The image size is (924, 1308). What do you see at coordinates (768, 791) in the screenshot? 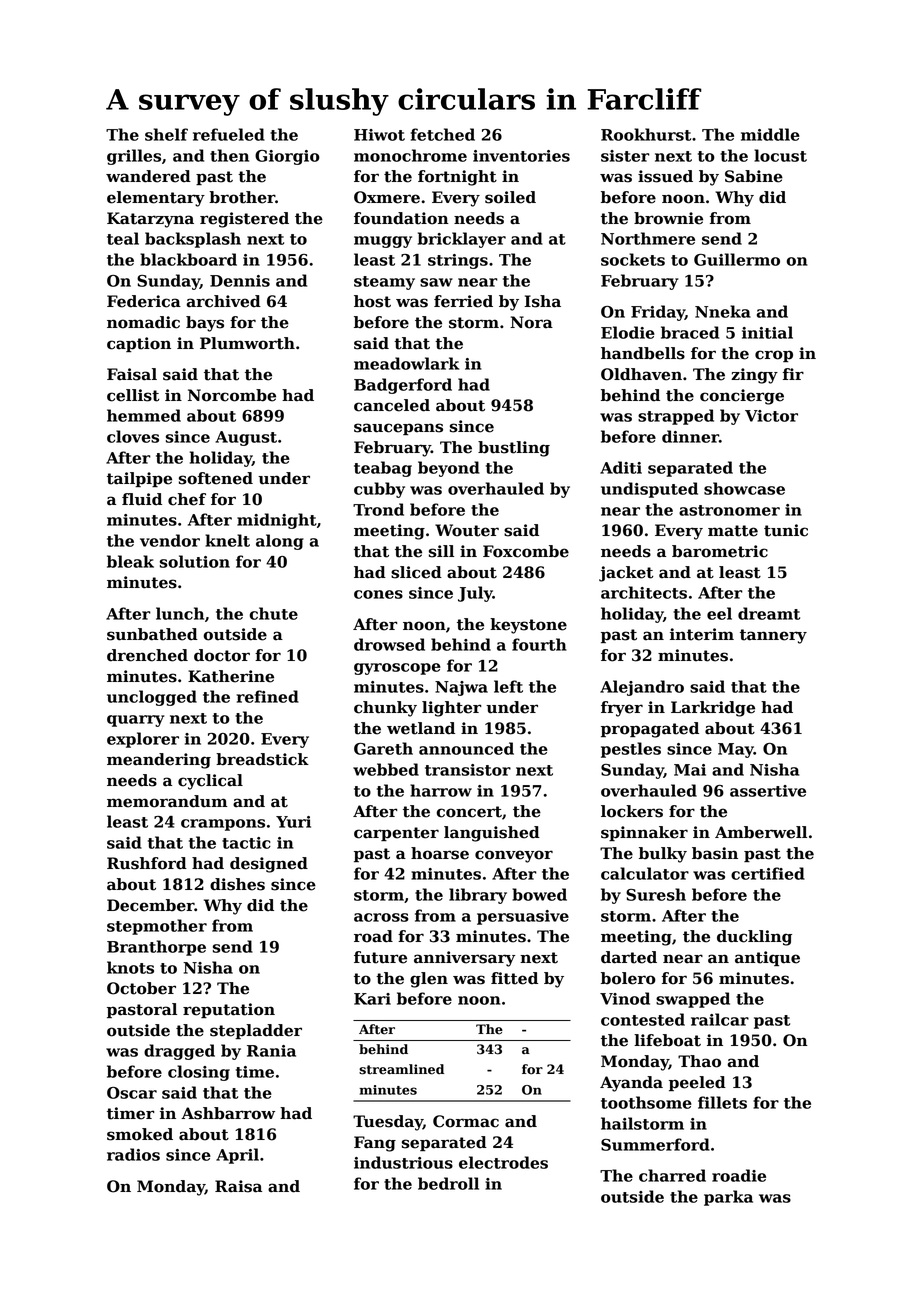
I see `assertive` at bounding box center [768, 791].
